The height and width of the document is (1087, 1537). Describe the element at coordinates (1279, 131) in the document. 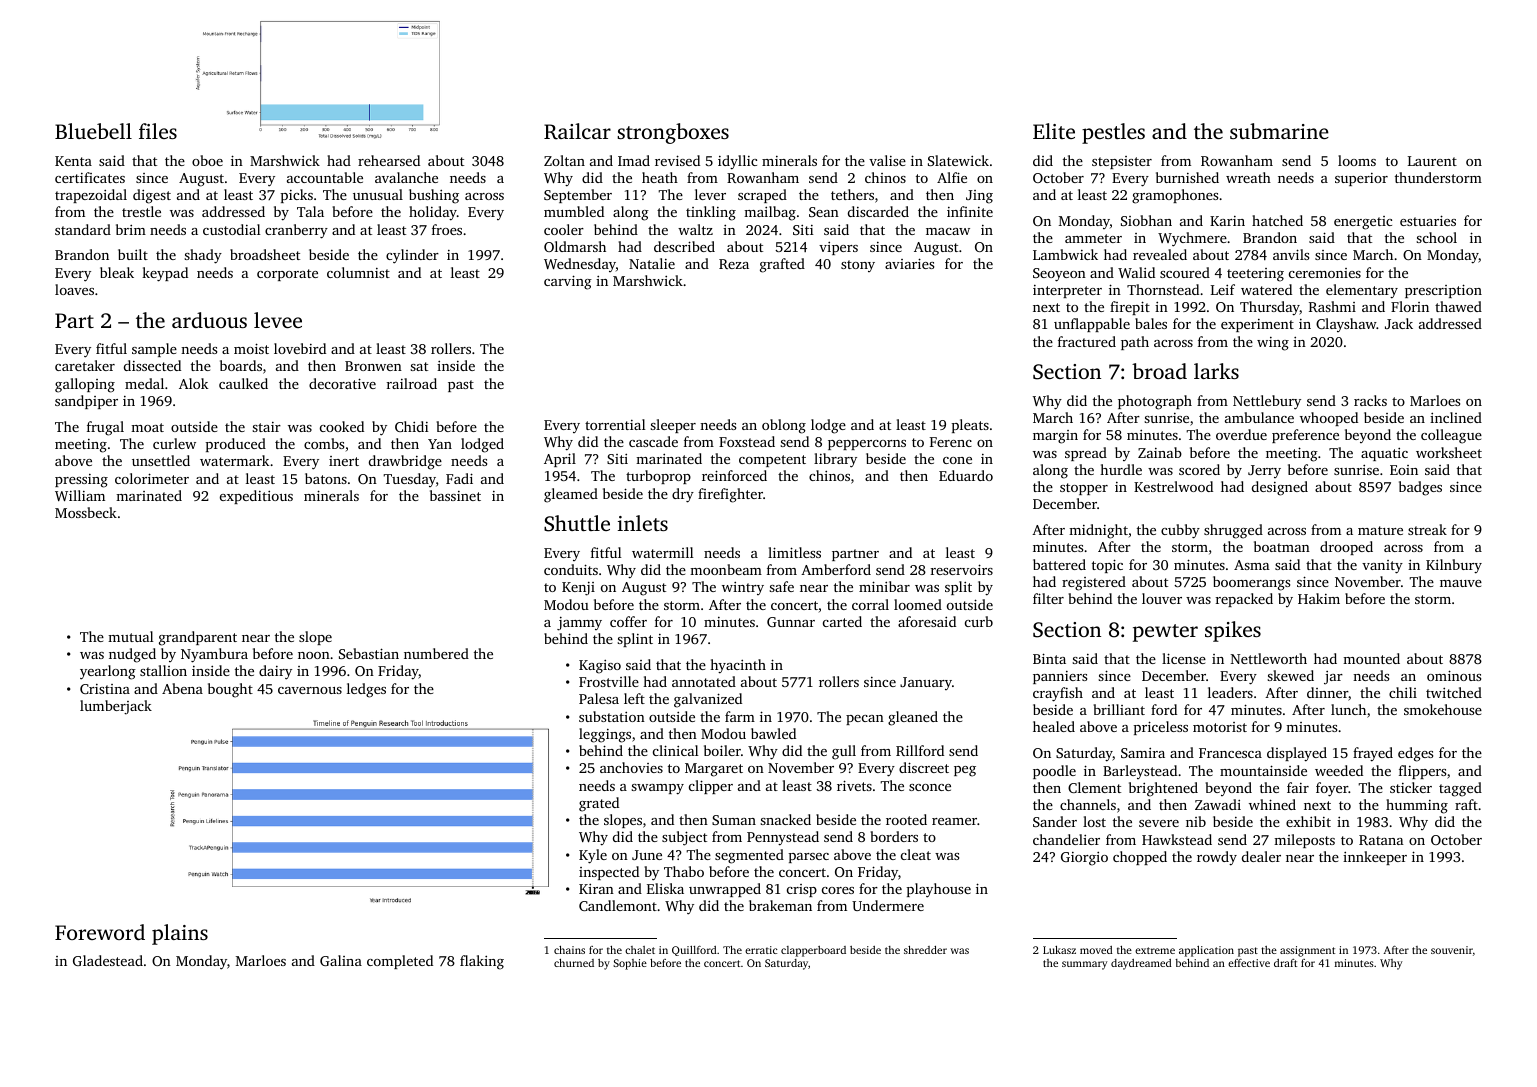

I see `submarine` at that location.
